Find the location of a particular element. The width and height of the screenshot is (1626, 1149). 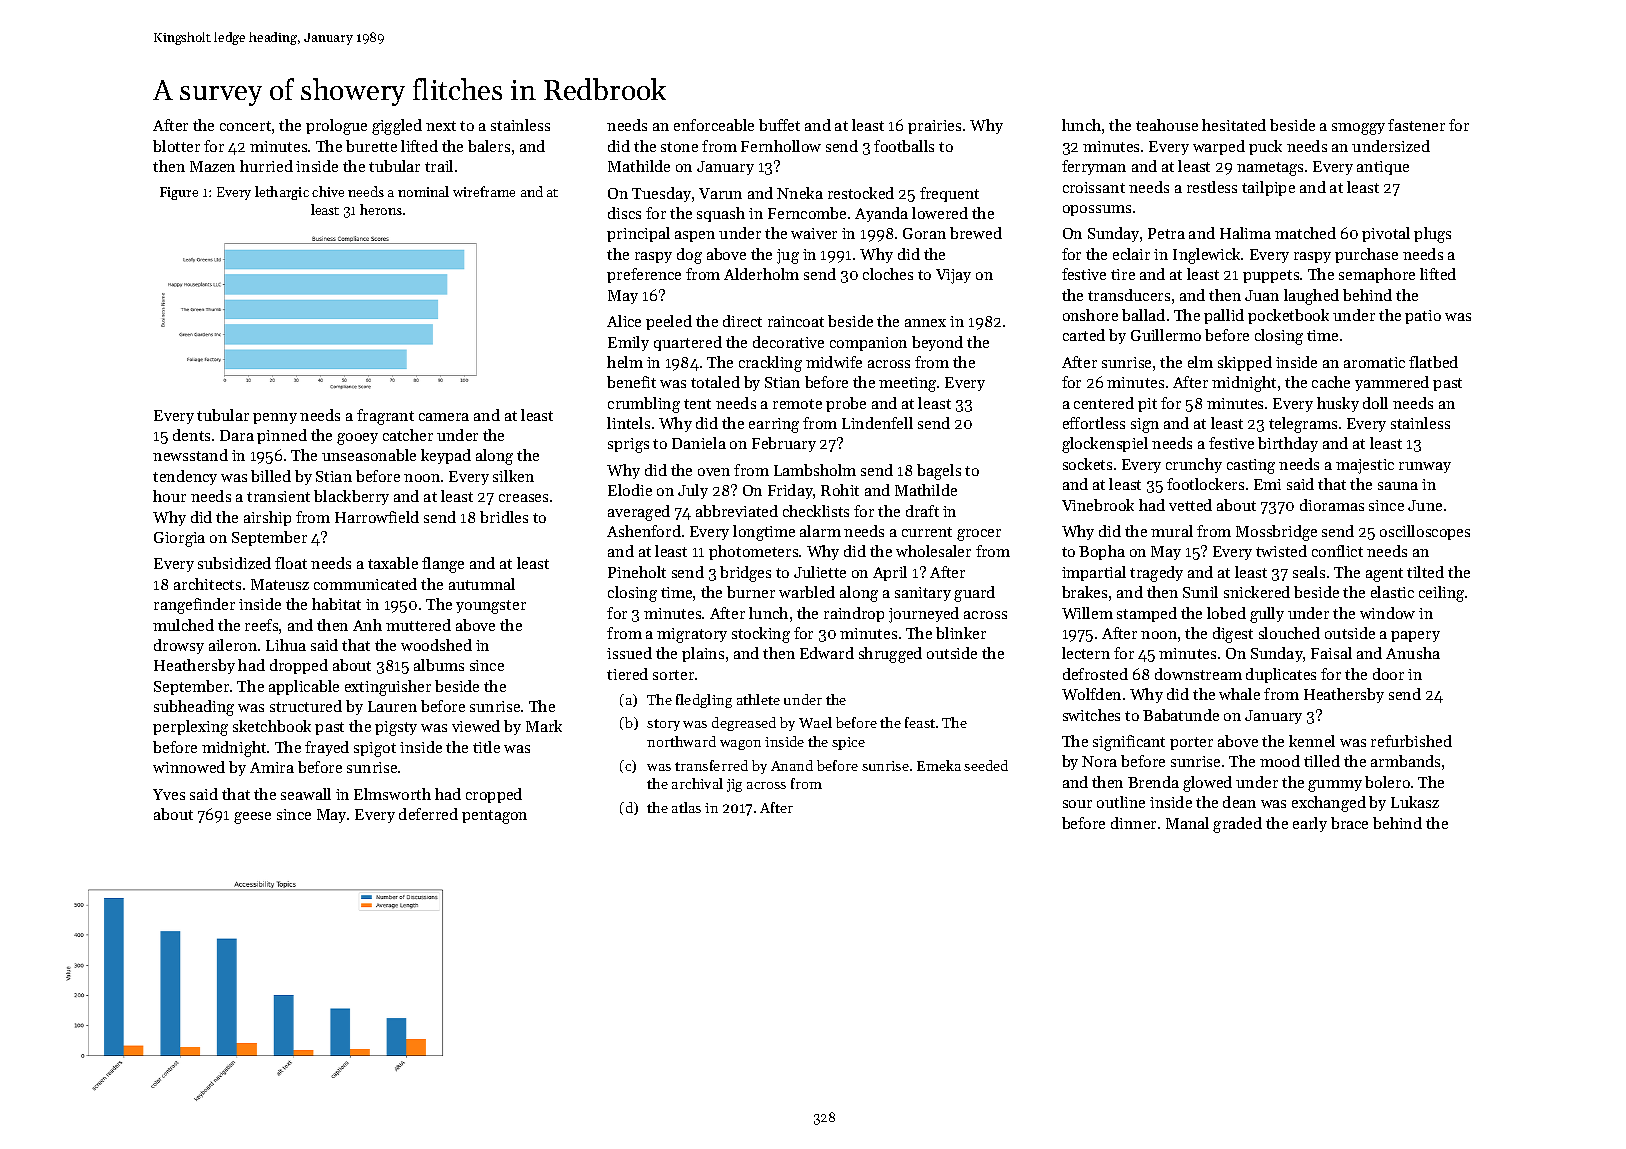

wholesaler is located at coordinates (933, 551).
